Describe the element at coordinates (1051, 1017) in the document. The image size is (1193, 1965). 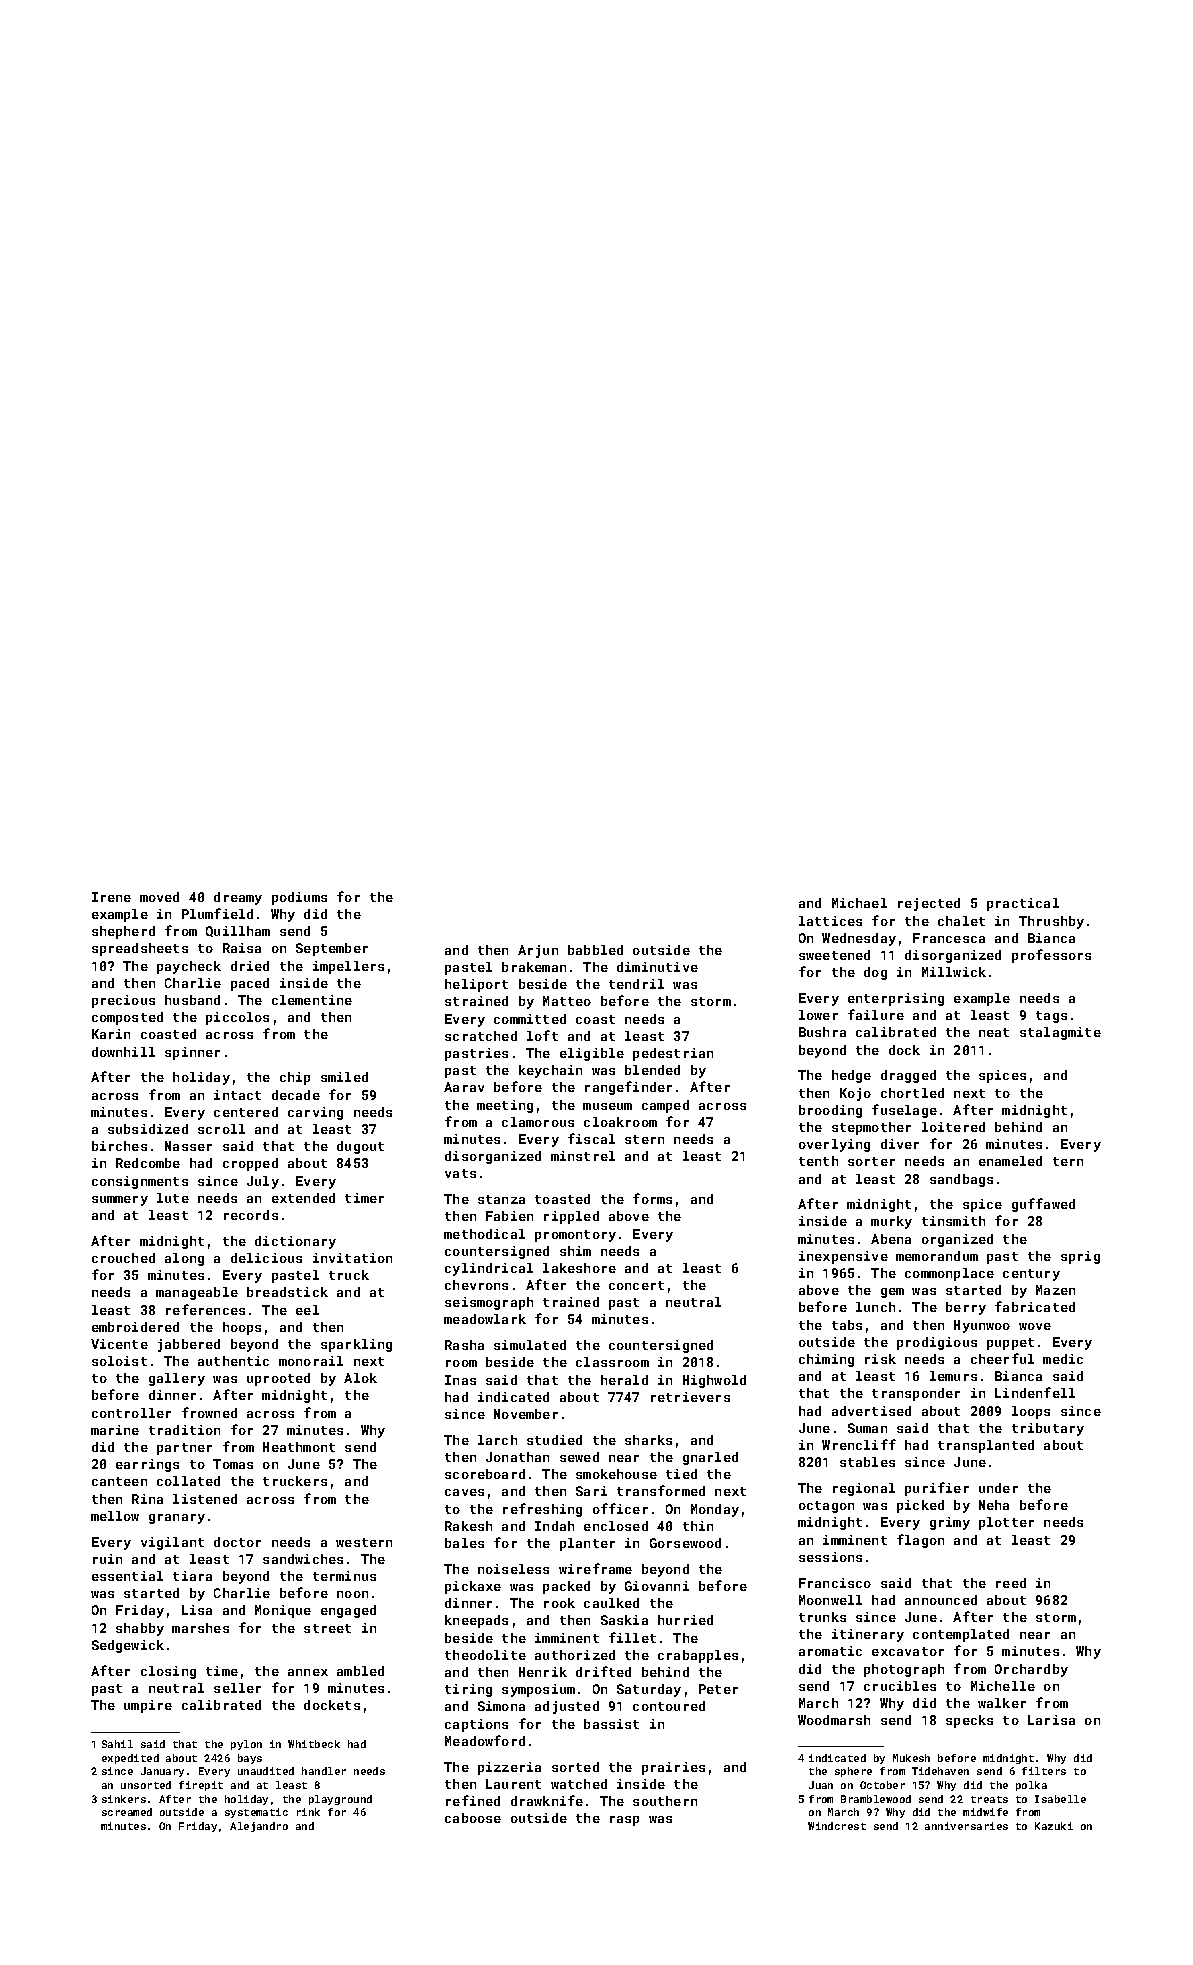
I see `tags` at that location.
